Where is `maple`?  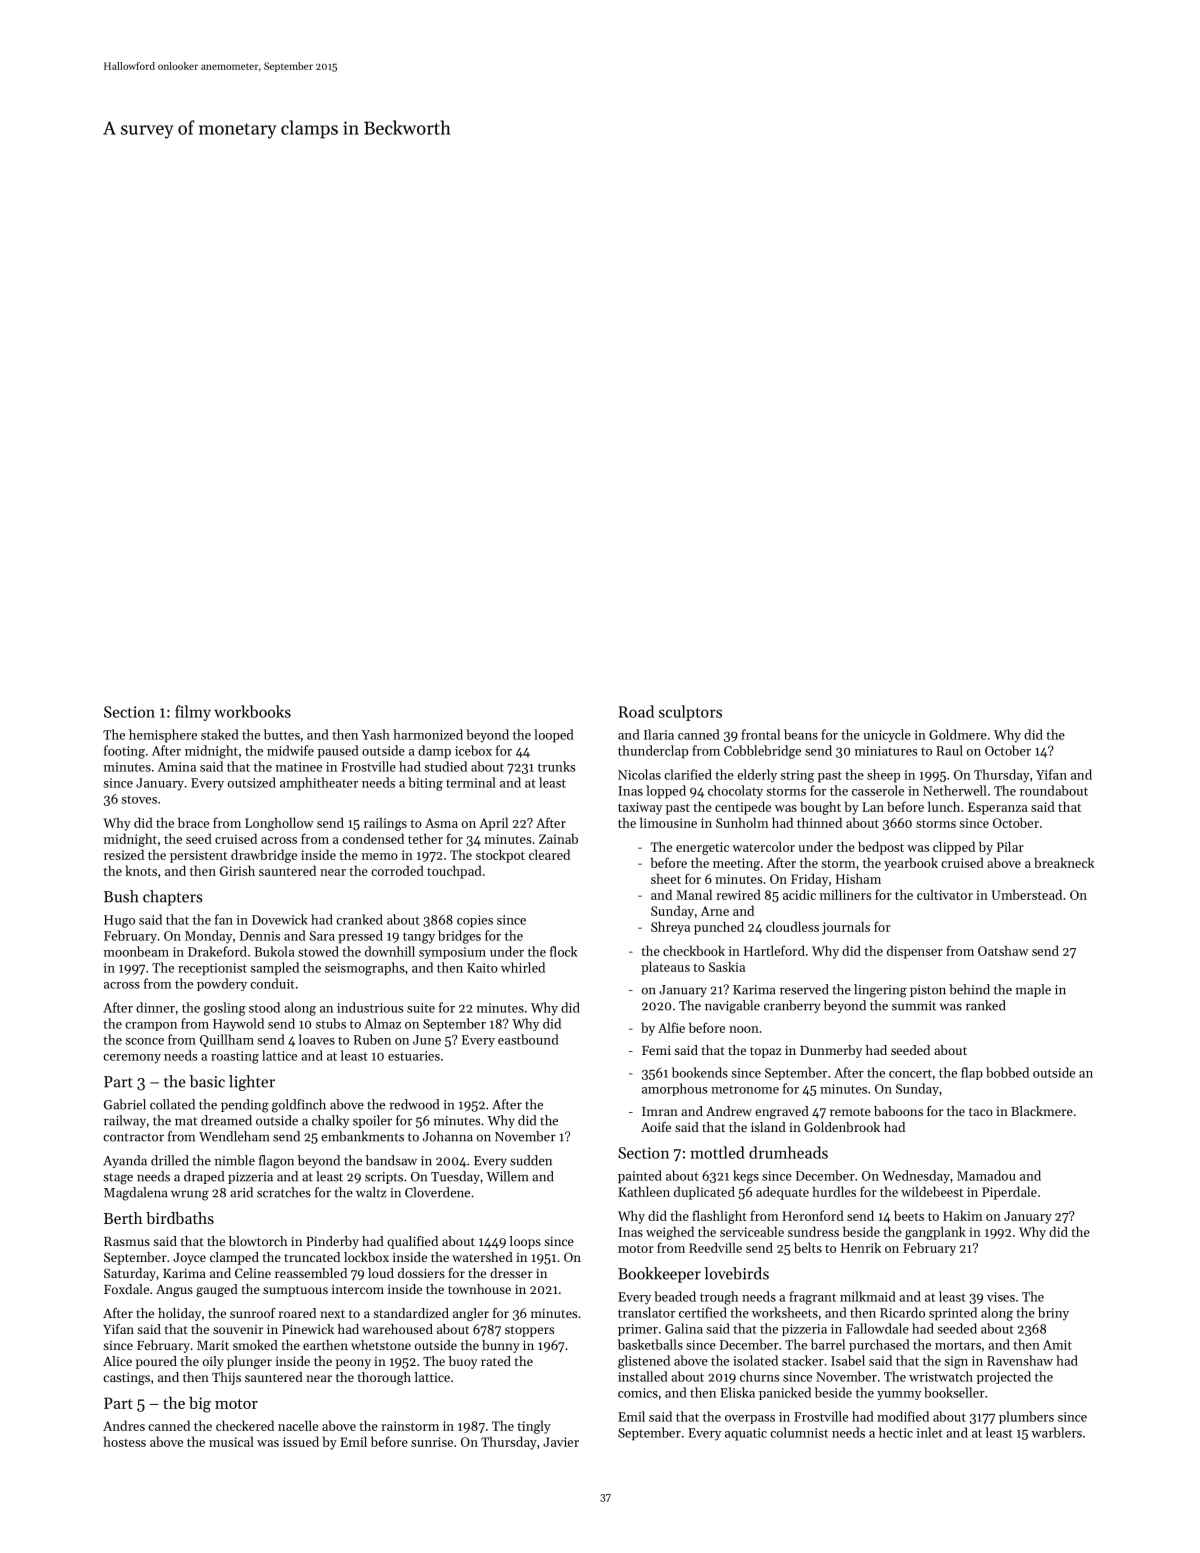 maple is located at coordinates (1033, 990).
